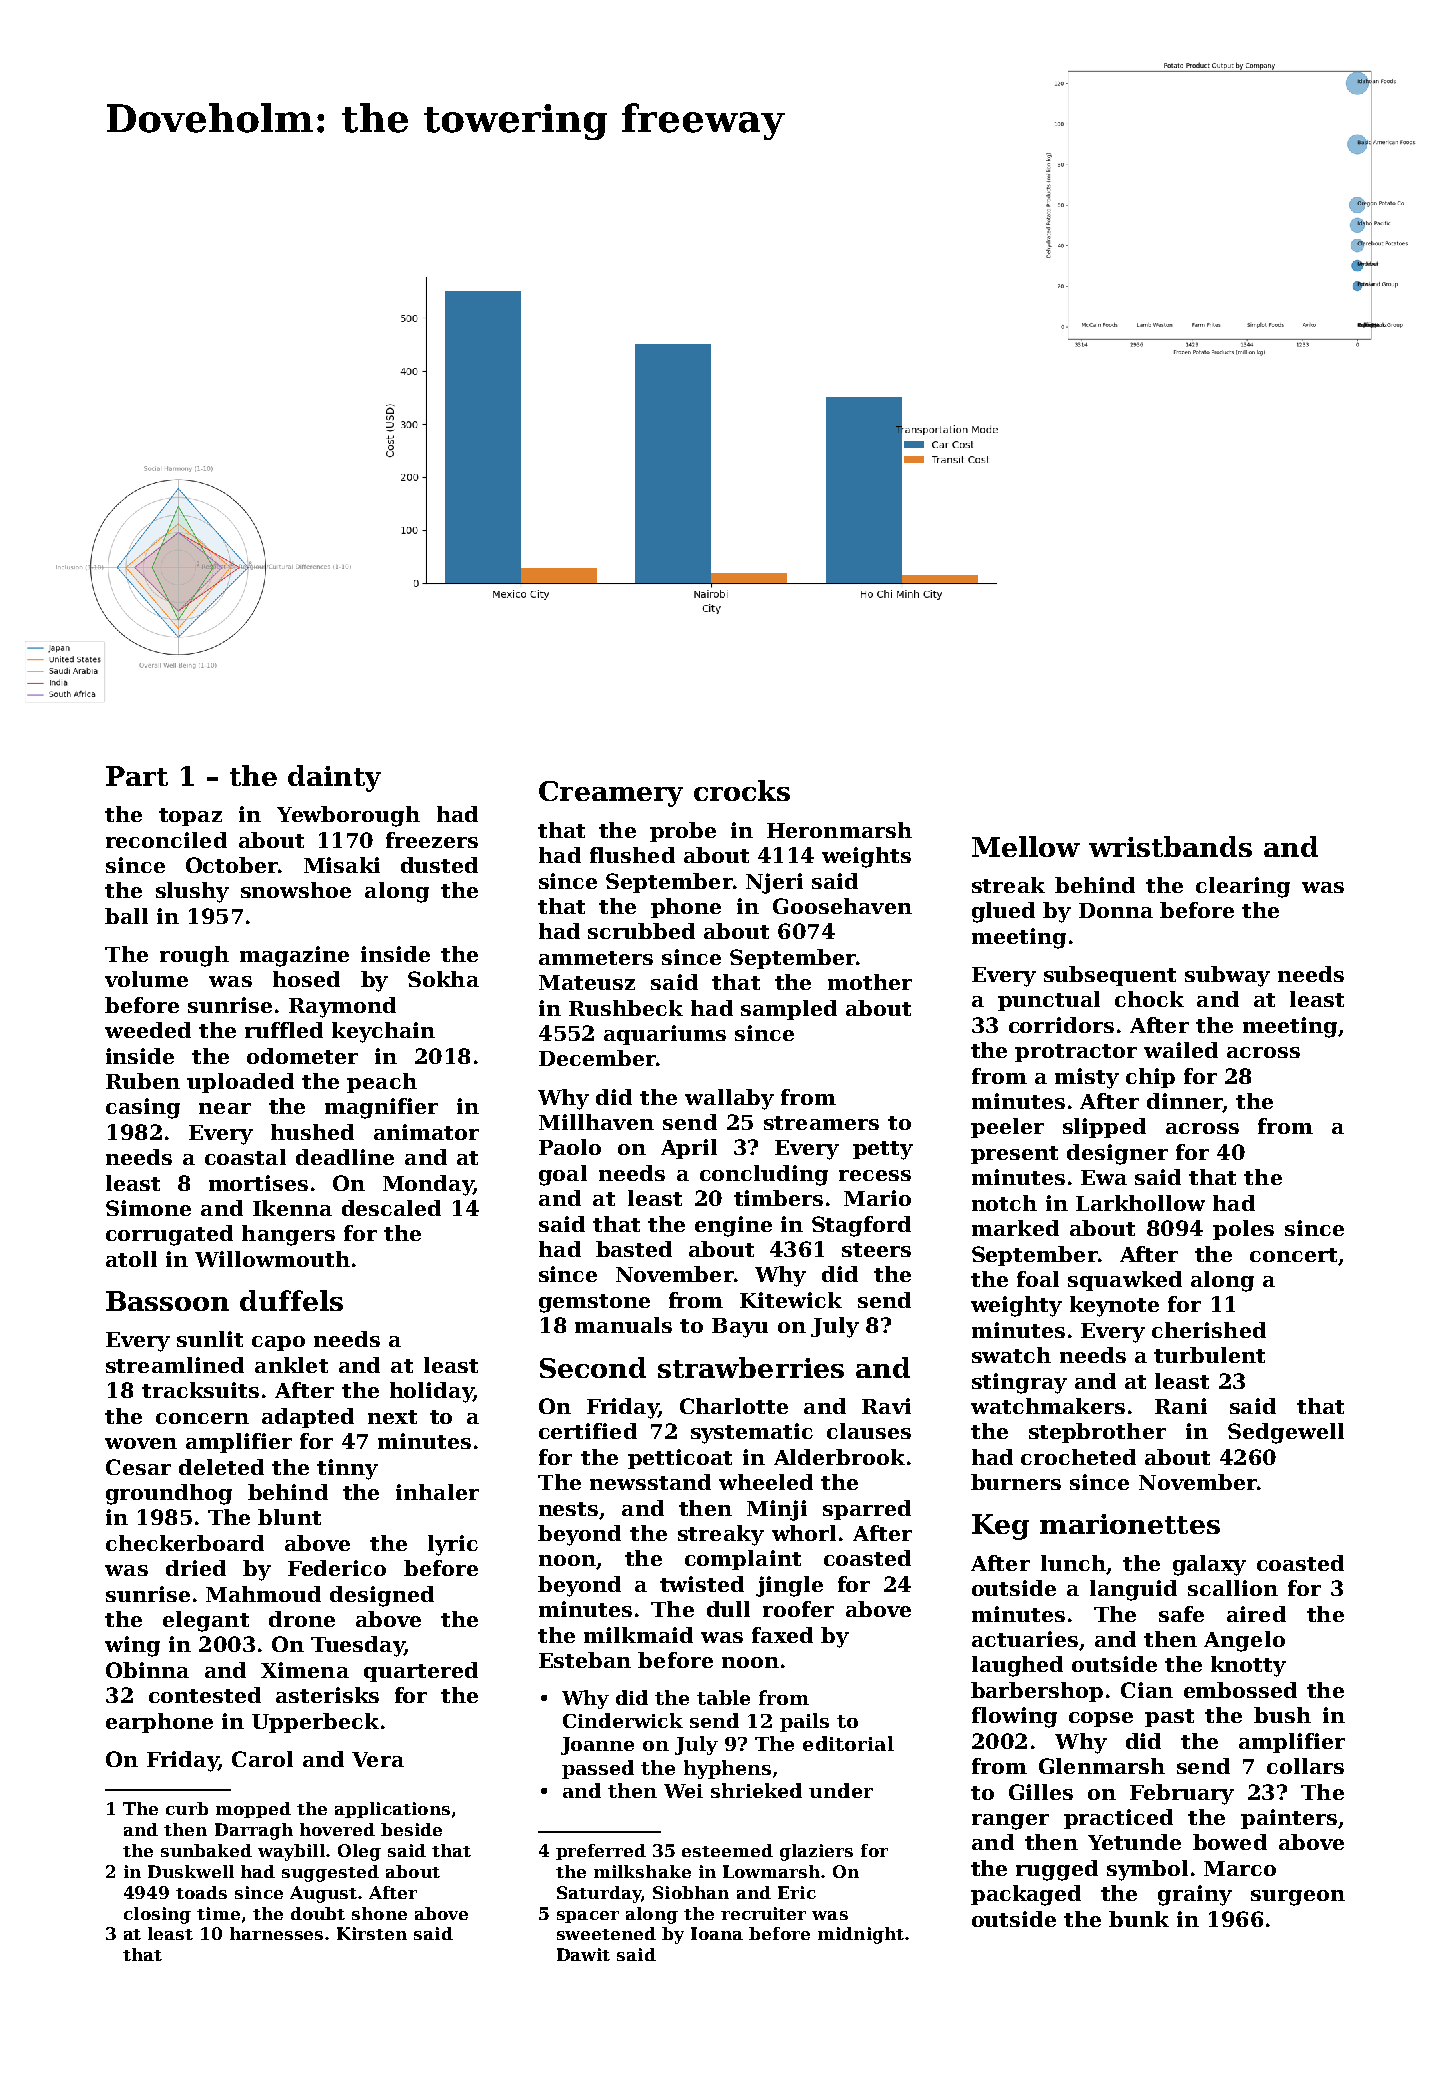 This screenshot has height=2100, width=1450. Describe the element at coordinates (1038, 1279) in the screenshot. I see `foal` at that location.
